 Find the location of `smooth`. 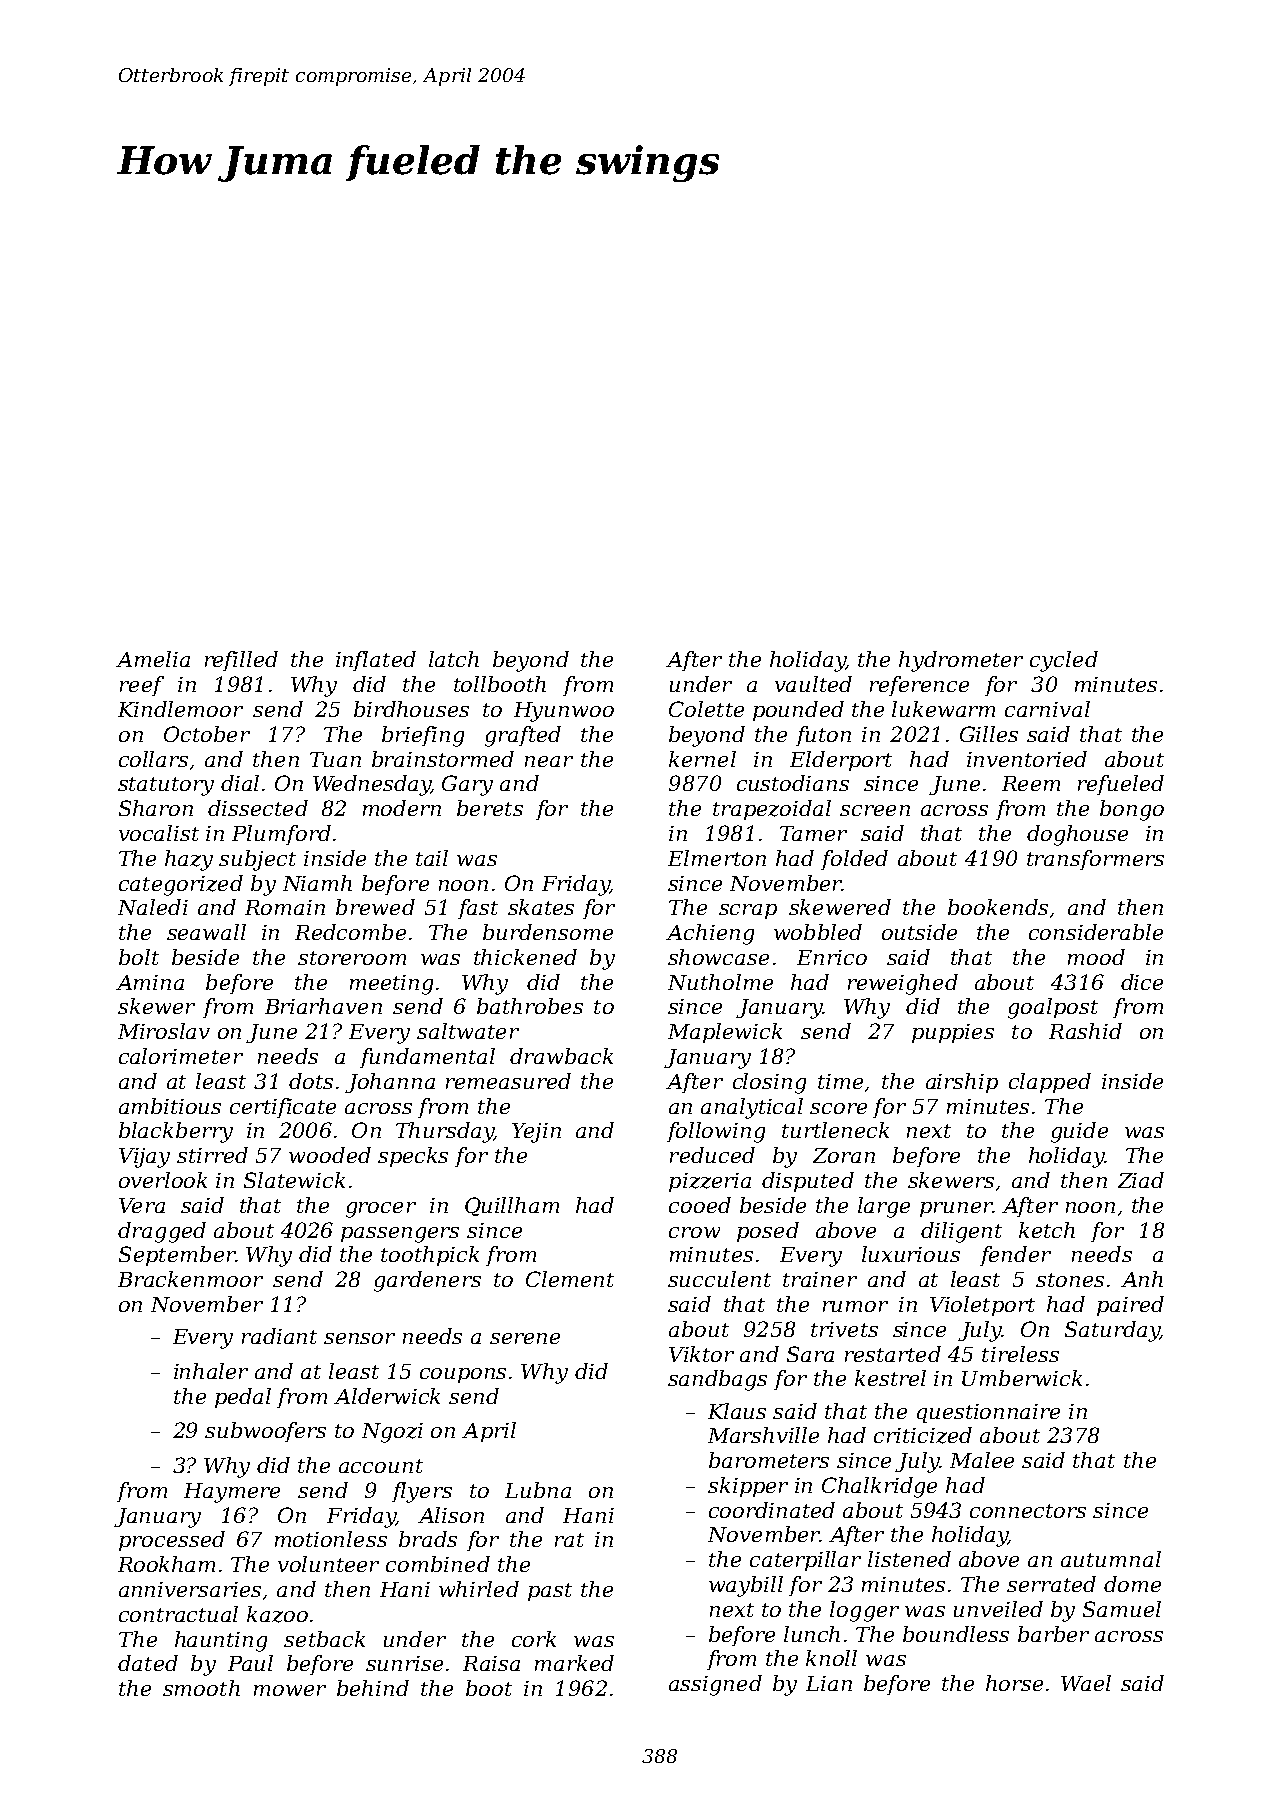

smooth is located at coordinates (201, 1688).
